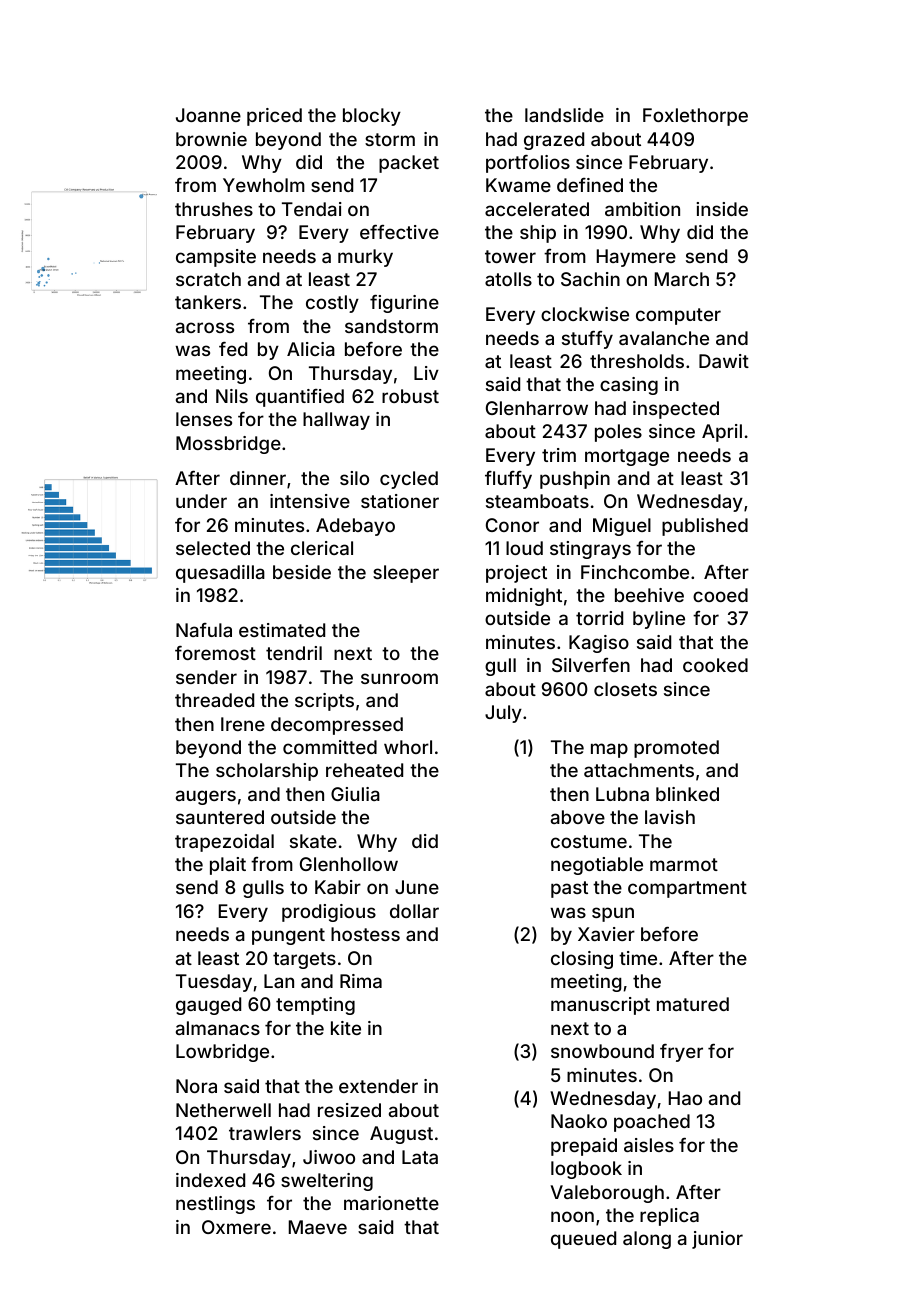 Image resolution: width=924 pixels, height=1311 pixels. What do you see at coordinates (391, 1203) in the page?
I see `marionette` at bounding box center [391, 1203].
